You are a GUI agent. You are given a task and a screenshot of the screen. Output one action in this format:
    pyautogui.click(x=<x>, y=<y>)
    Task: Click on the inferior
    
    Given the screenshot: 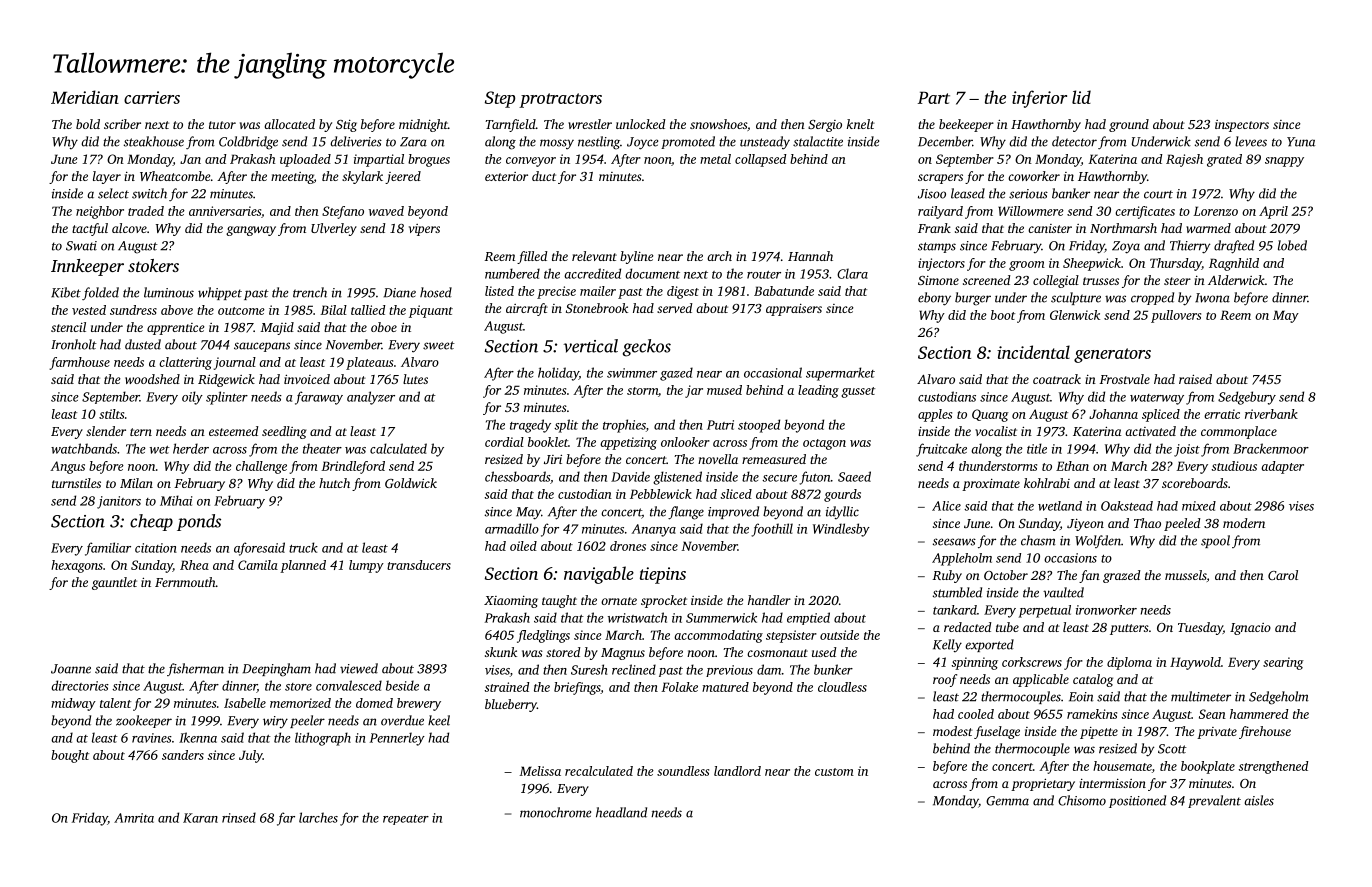 What is the action you would take?
    pyautogui.click(x=1039, y=99)
